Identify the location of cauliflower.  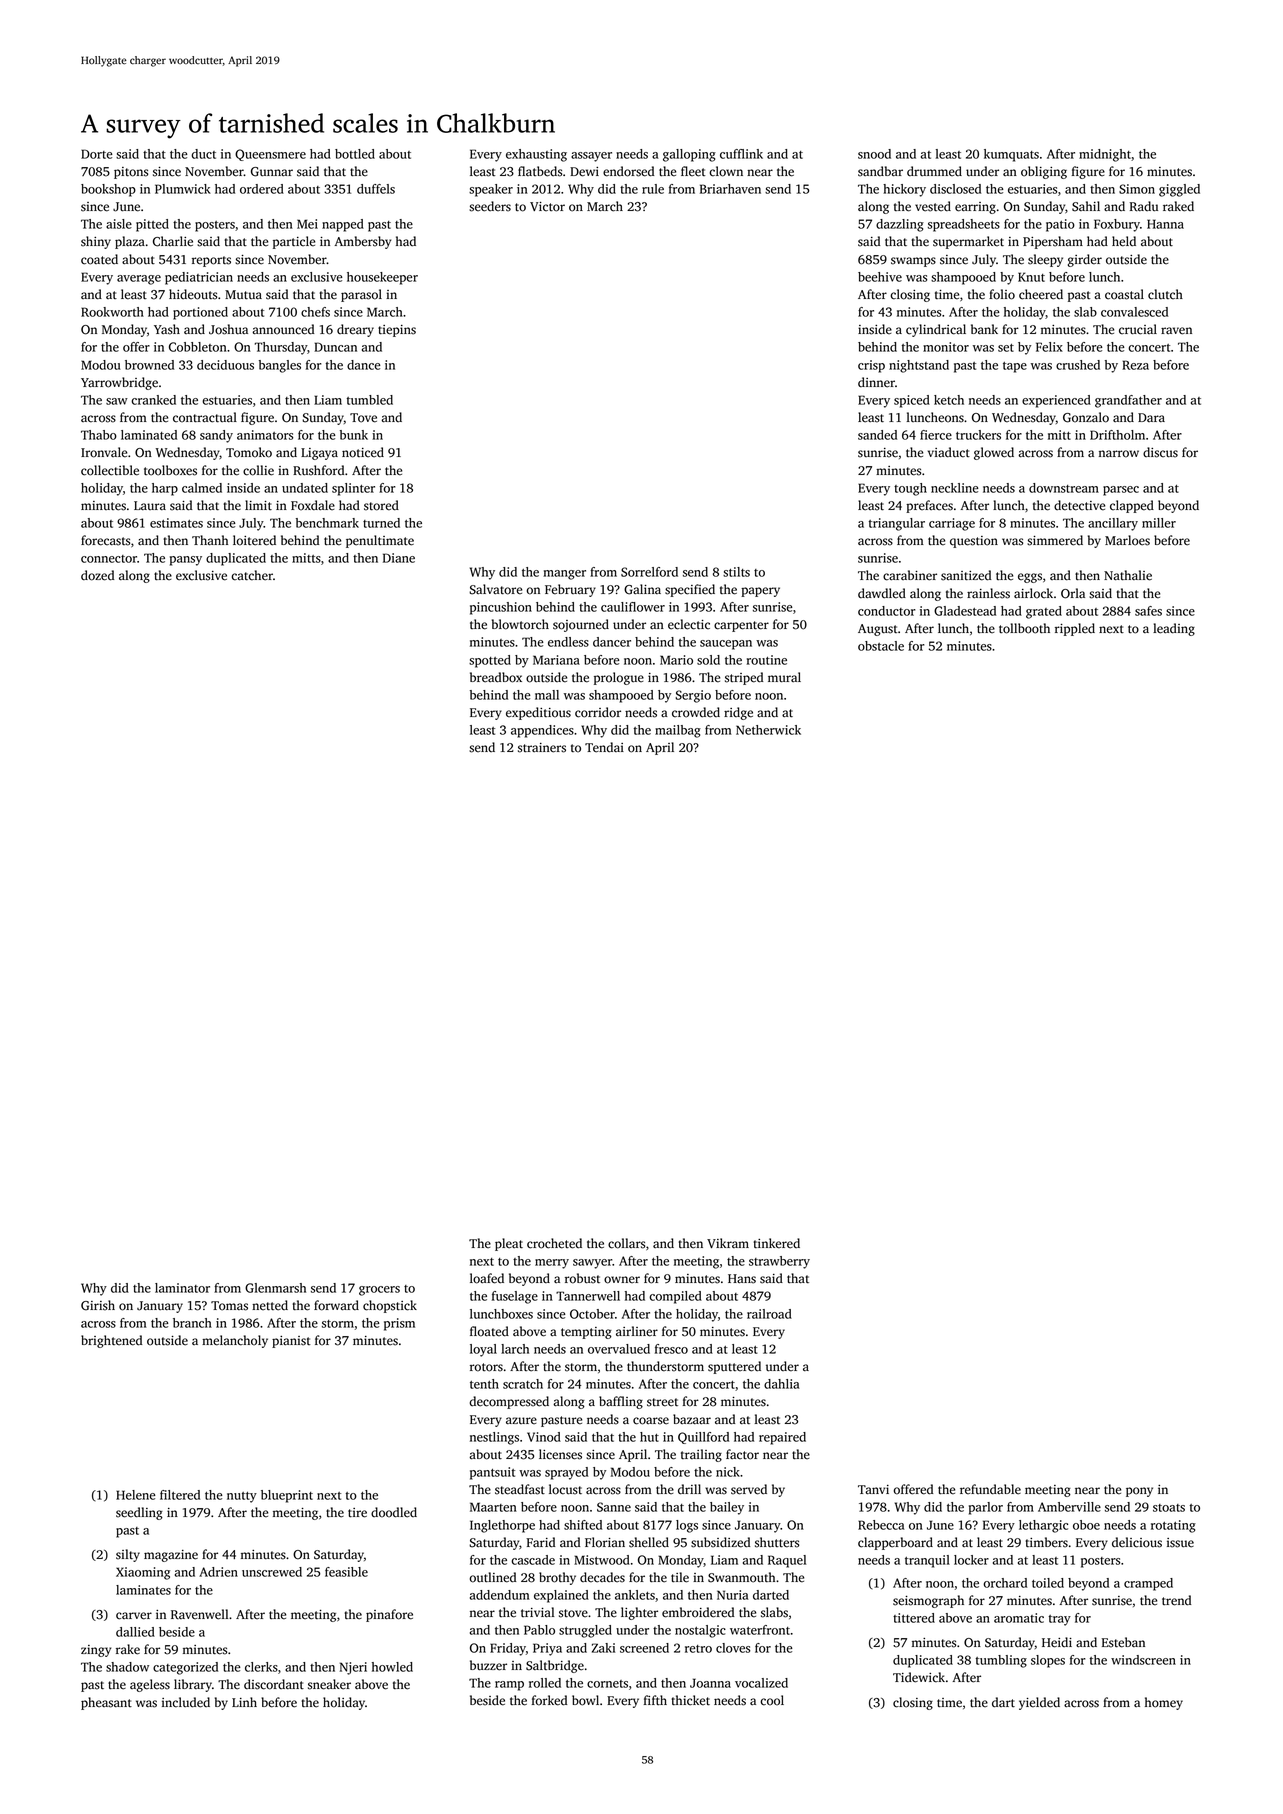
(633, 607).
